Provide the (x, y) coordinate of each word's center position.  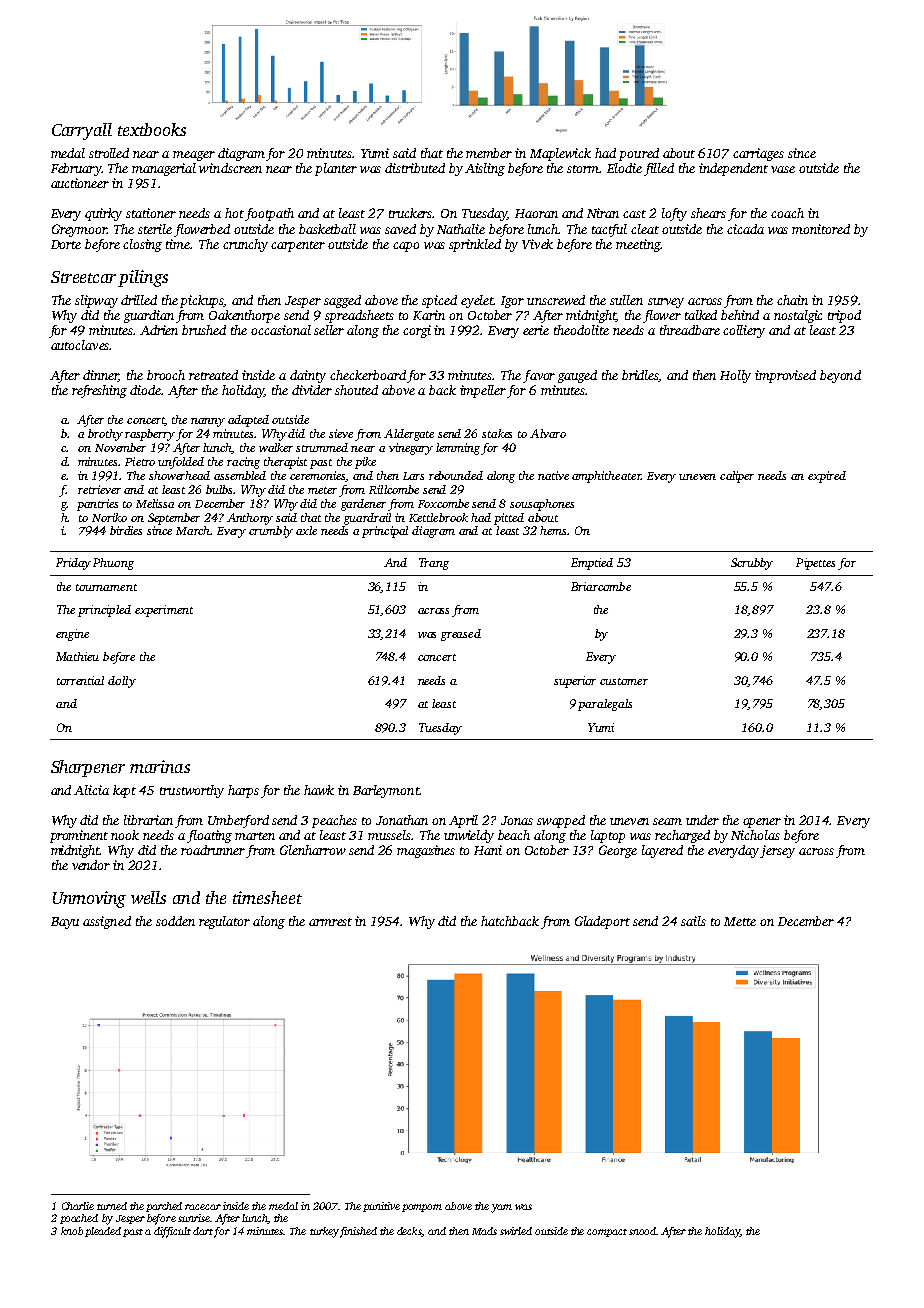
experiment (164, 611)
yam (501, 1208)
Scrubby (752, 564)
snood (643, 1231)
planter (336, 169)
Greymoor (79, 230)
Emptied (592, 564)
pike (365, 463)
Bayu (65, 923)
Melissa (155, 503)
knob (72, 1231)
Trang (434, 564)
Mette (740, 921)
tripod (844, 316)
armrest (330, 922)
